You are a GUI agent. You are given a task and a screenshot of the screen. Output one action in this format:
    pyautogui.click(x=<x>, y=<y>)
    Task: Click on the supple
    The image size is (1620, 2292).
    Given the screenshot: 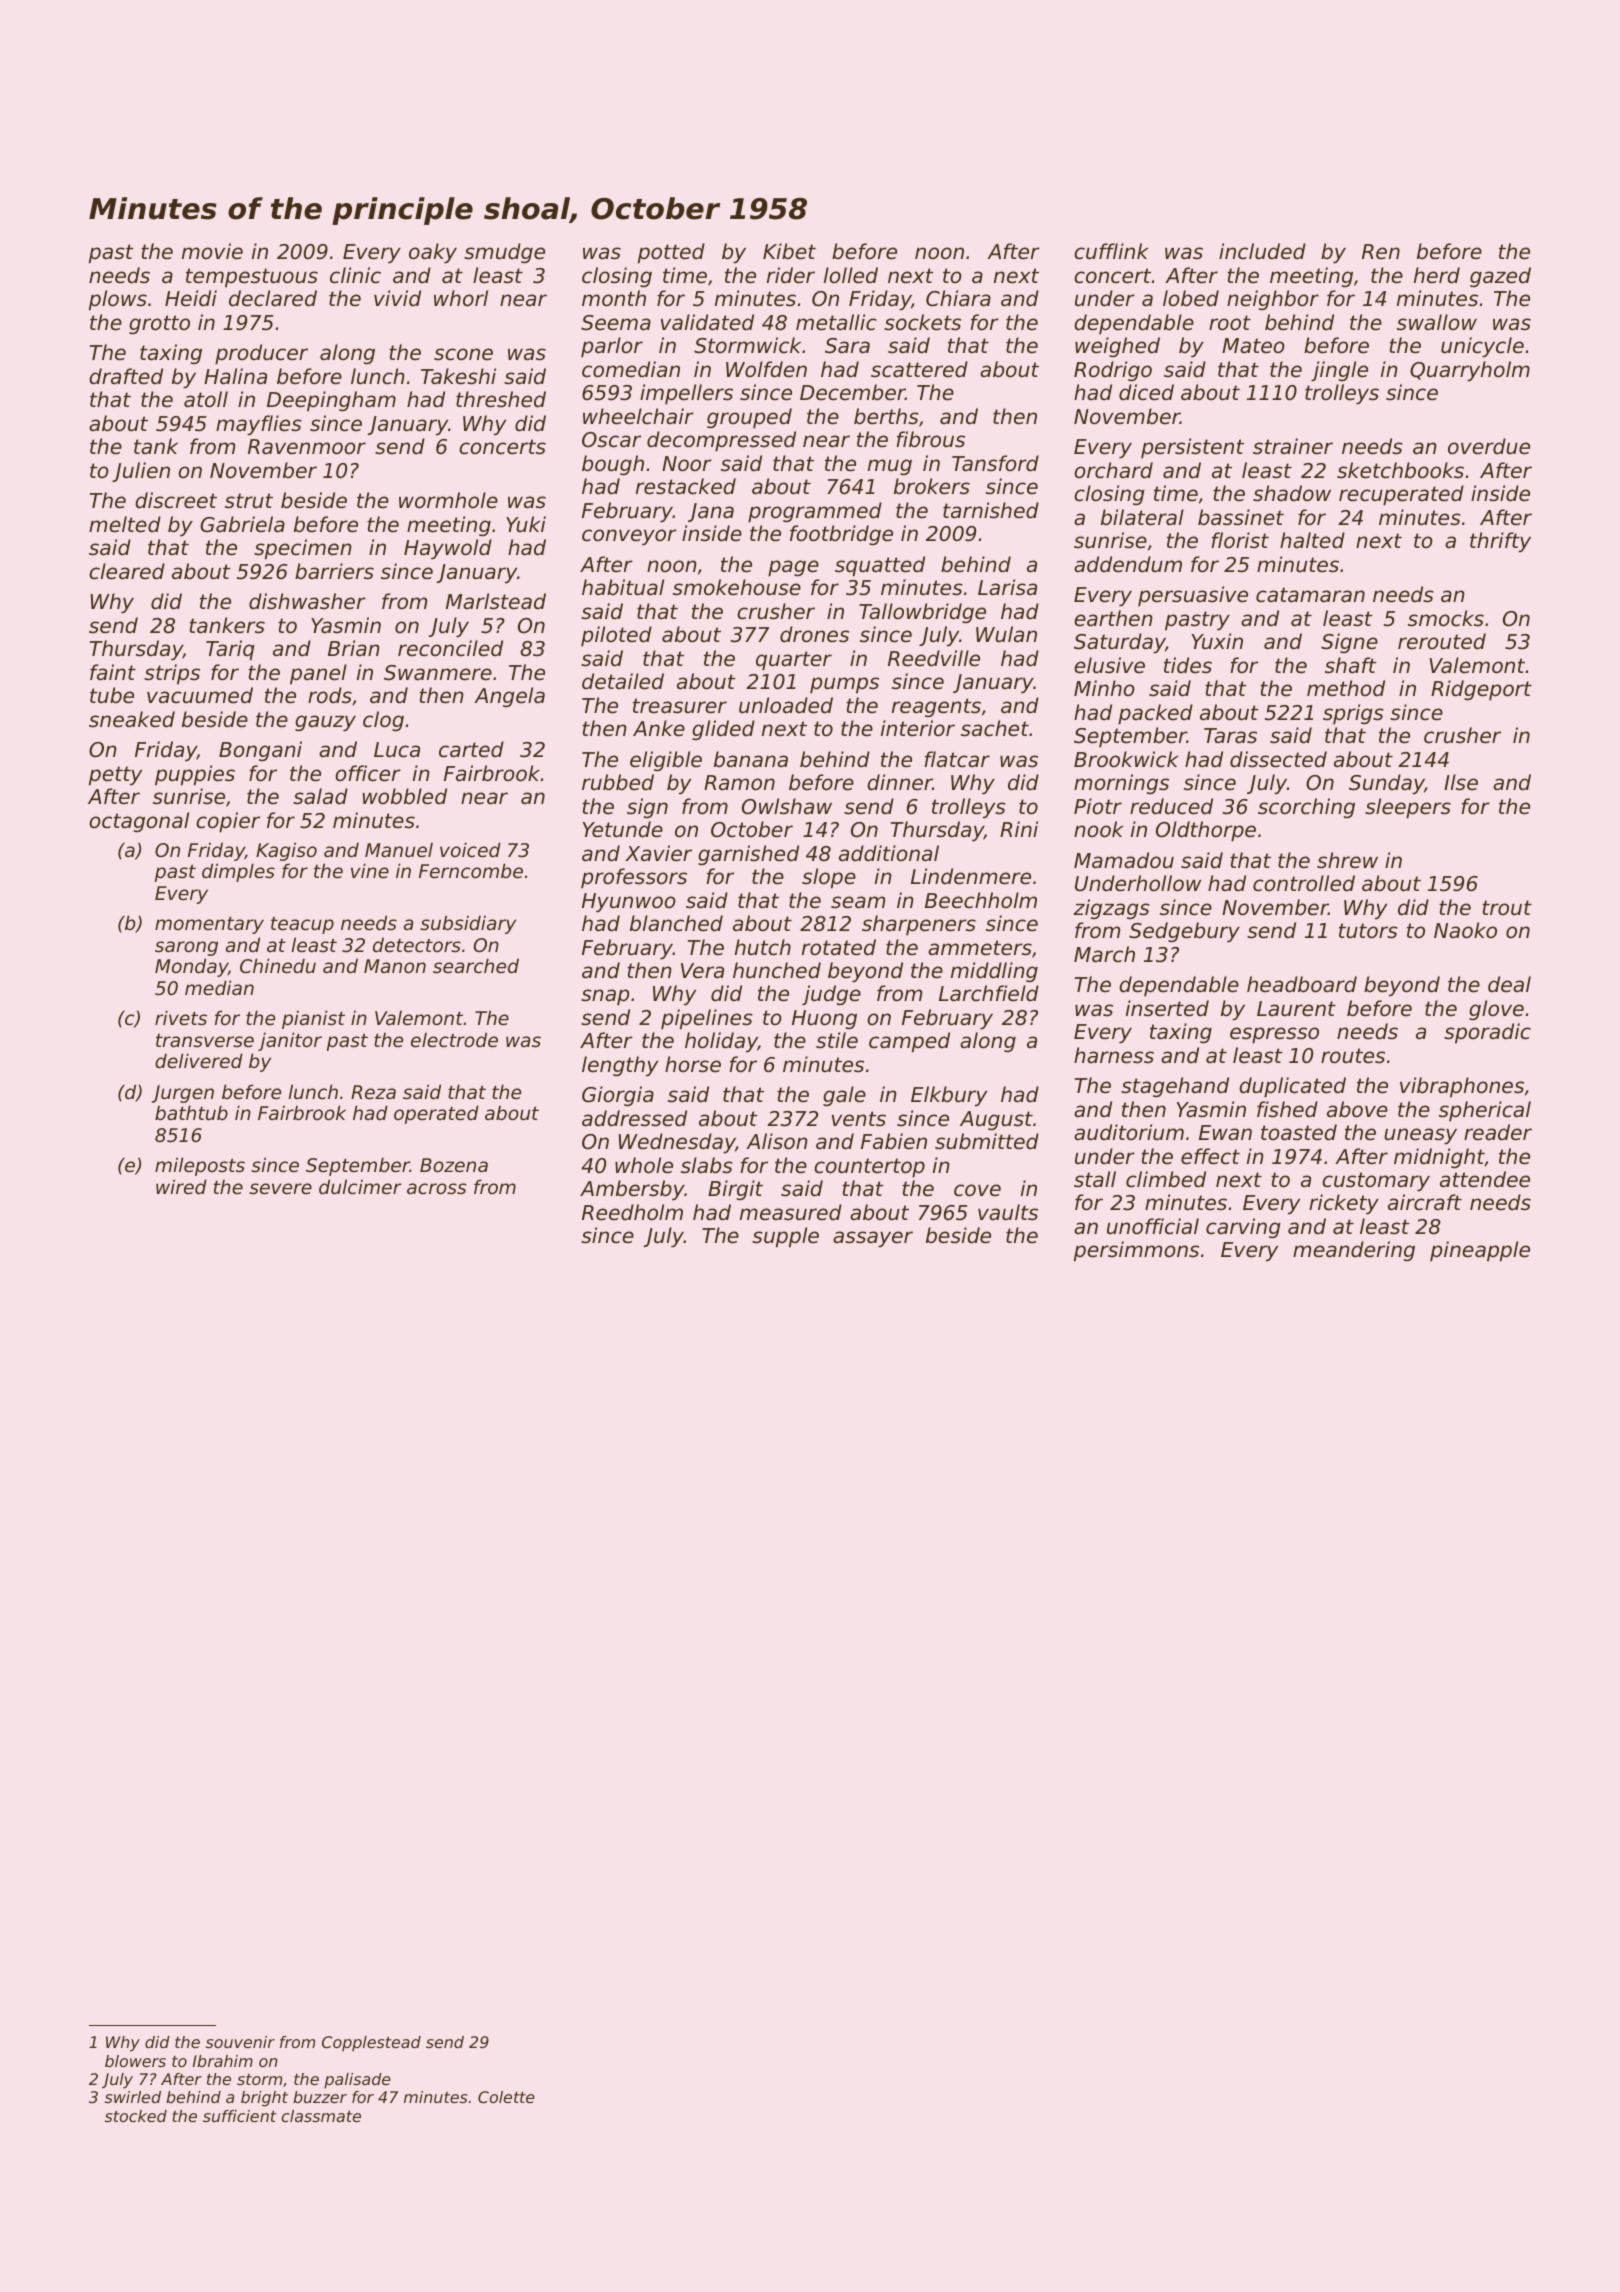 What is the action you would take?
    pyautogui.click(x=785, y=1237)
